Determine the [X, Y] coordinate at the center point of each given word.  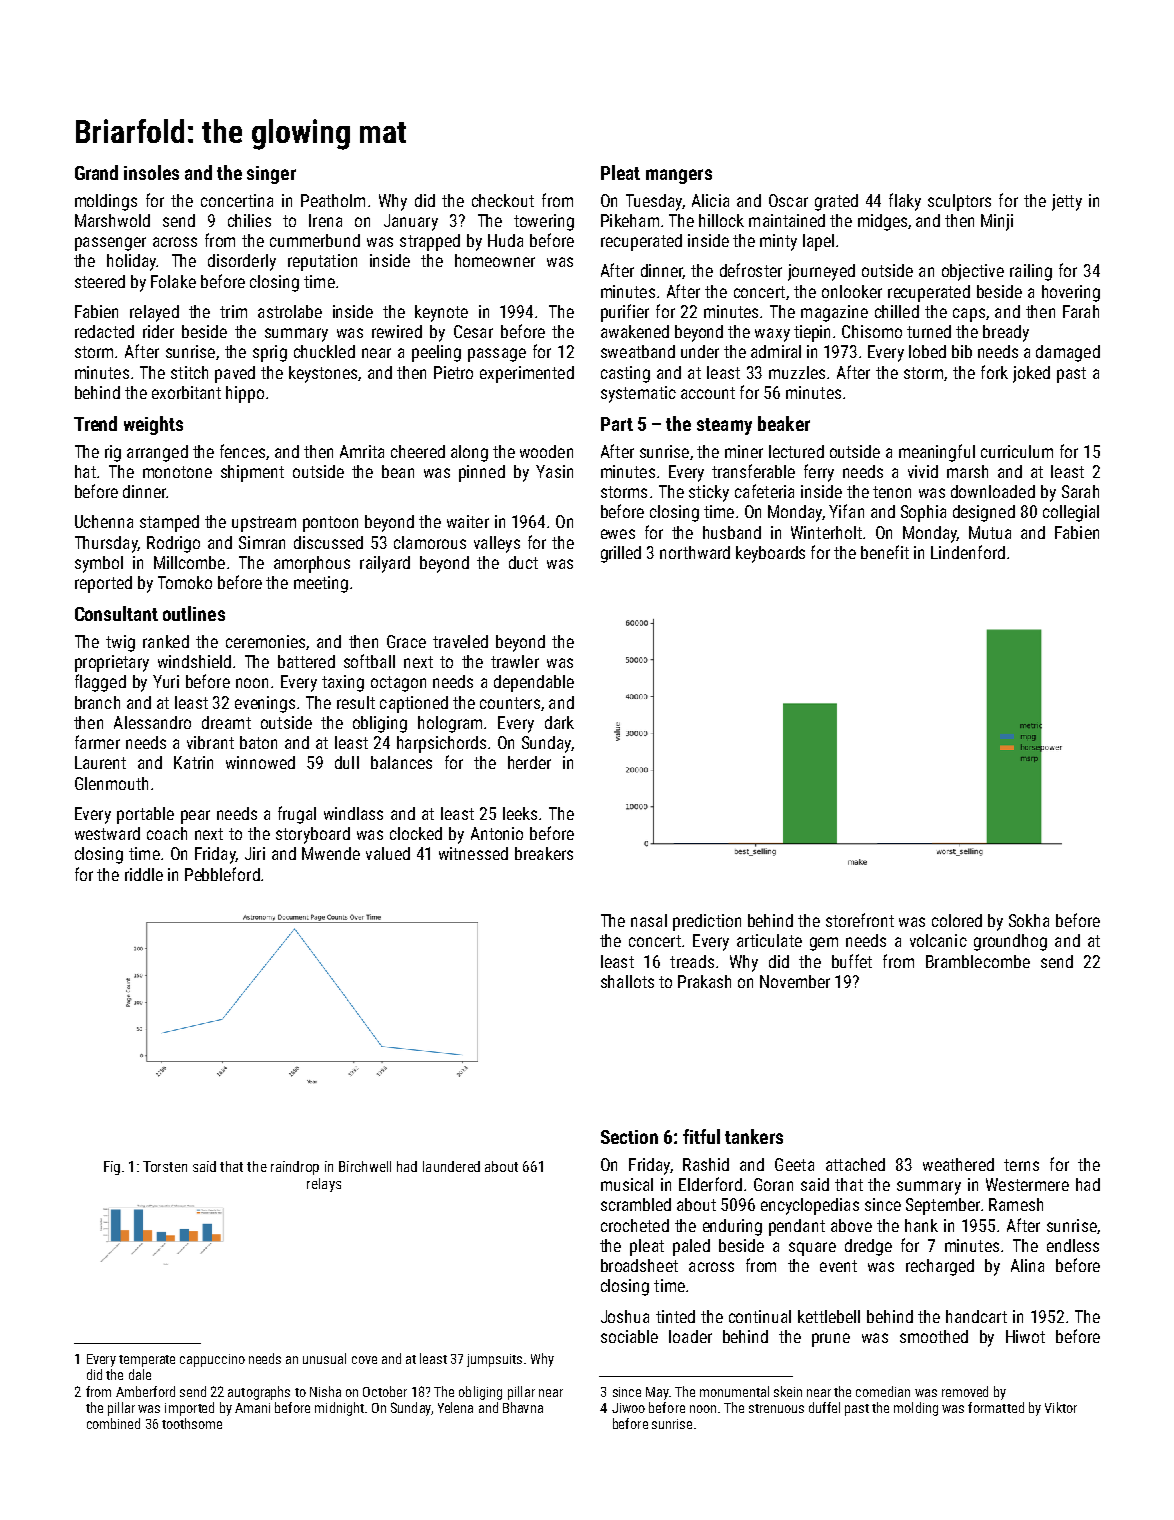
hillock [721, 220]
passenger [110, 244]
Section [629, 1137]
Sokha [1029, 920]
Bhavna [523, 1407]
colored [957, 920]
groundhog [1010, 942]
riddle [144, 874]
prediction [707, 922]
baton [258, 742]
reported [103, 584]
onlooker [852, 291]
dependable [534, 683]
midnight [339, 1409]
